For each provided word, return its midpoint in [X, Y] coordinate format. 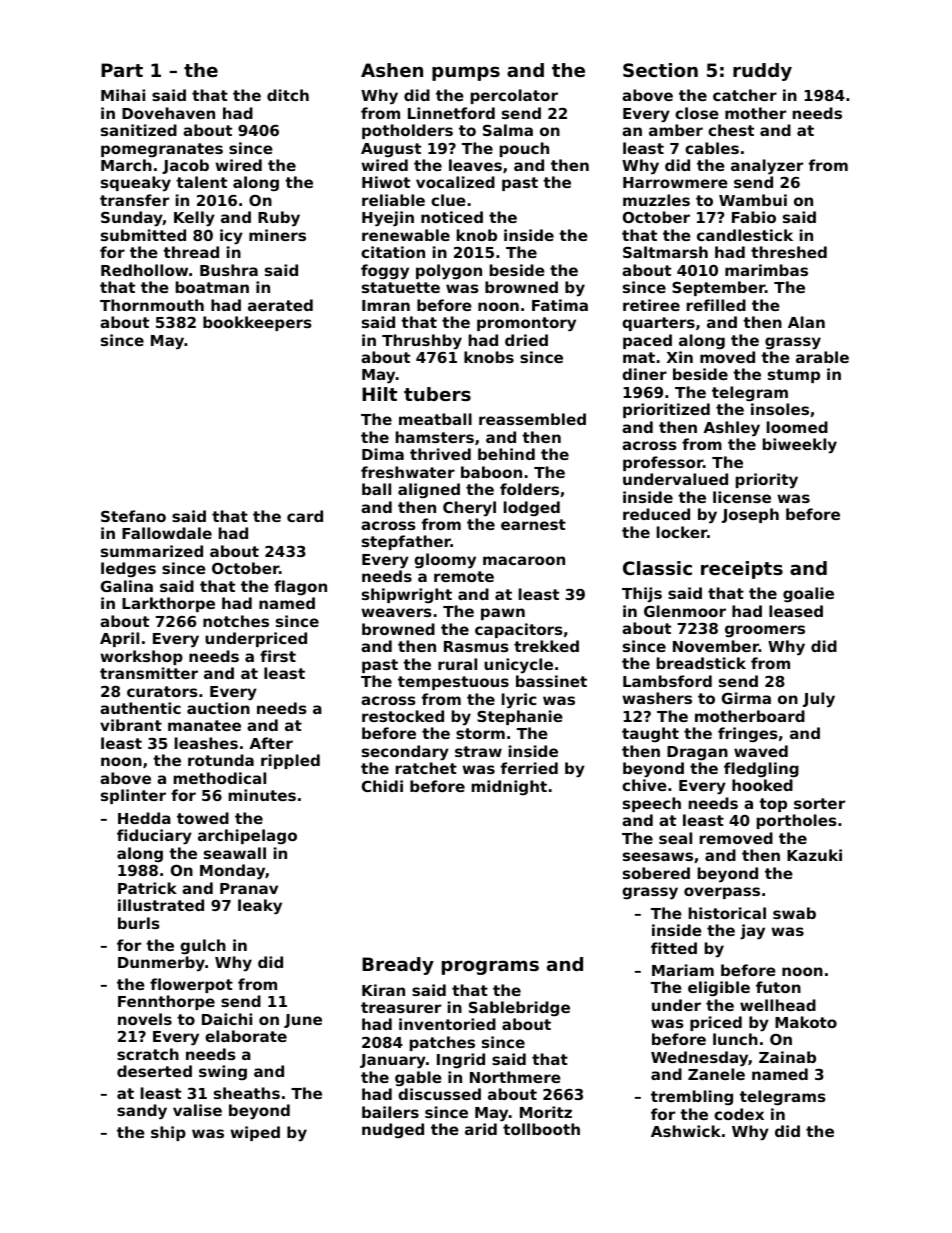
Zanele [716, 1074]
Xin [680, 357]
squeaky [136, 184]
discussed [439, 1094]
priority [767, 481]
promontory [526, 324]
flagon [300, 587]
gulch [203, 946]
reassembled [532, 419]
